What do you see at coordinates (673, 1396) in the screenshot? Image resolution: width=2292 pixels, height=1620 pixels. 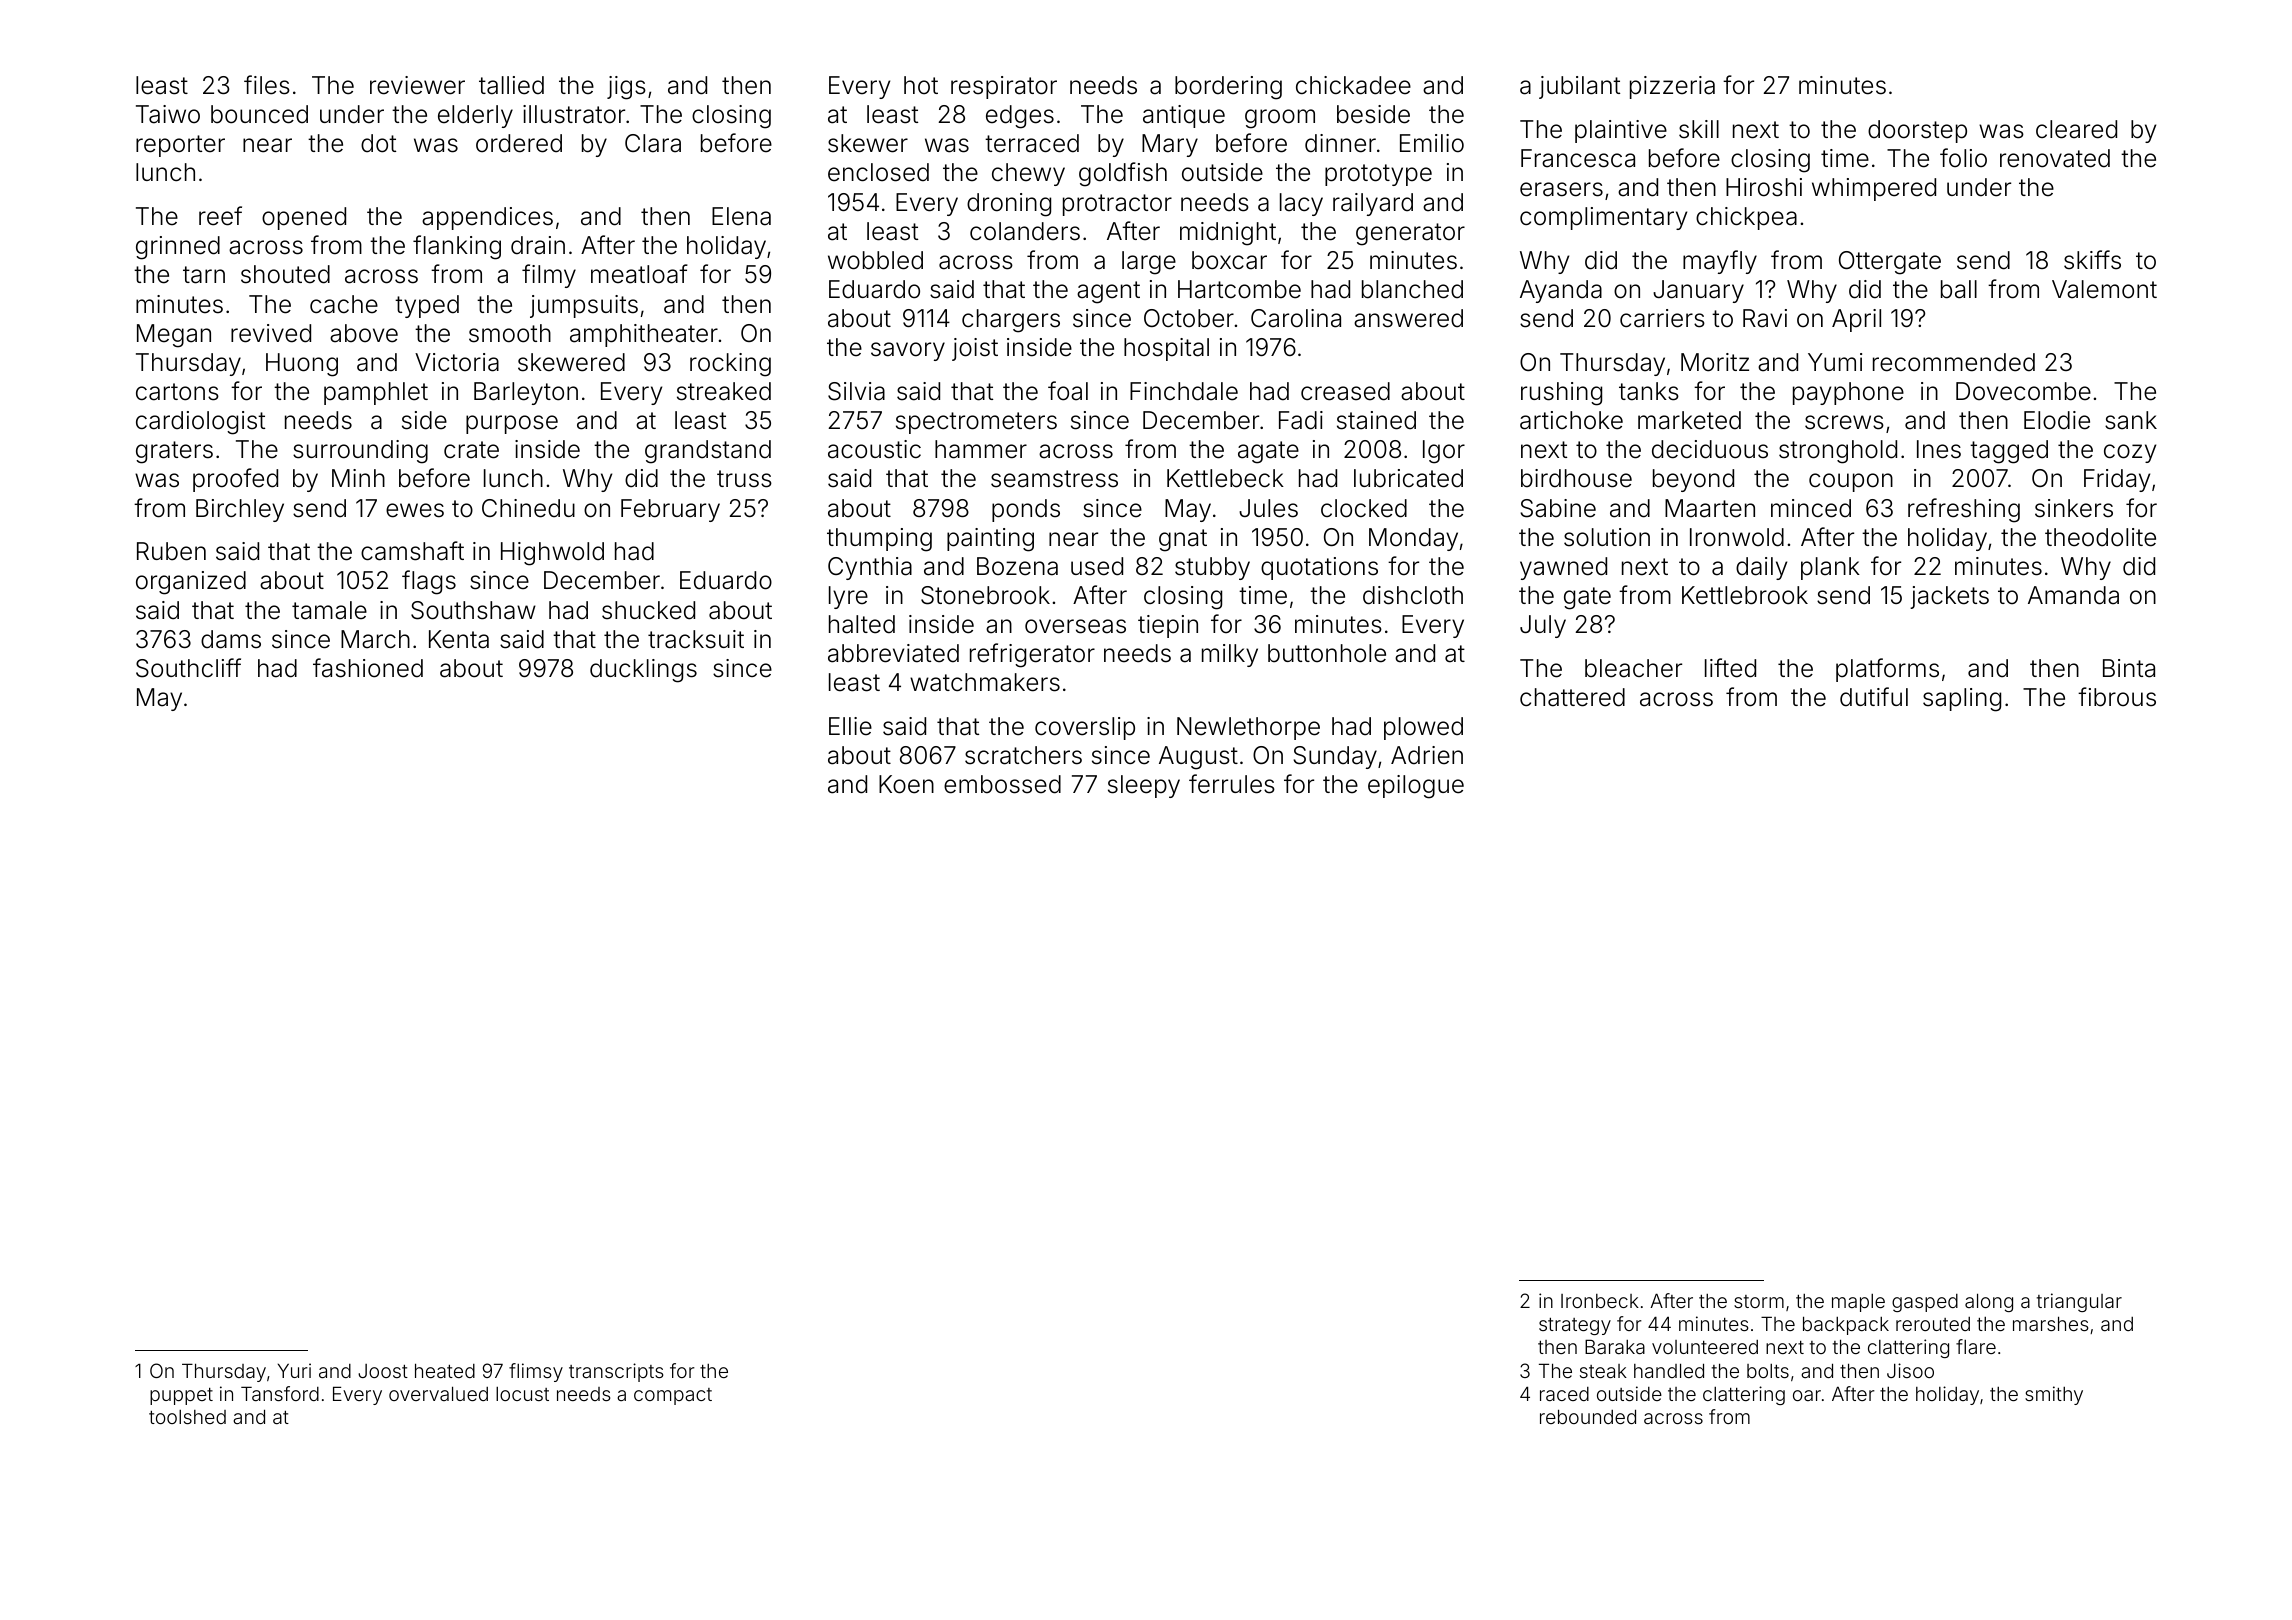 I see `compact` at bounding box center [673, 1396].
